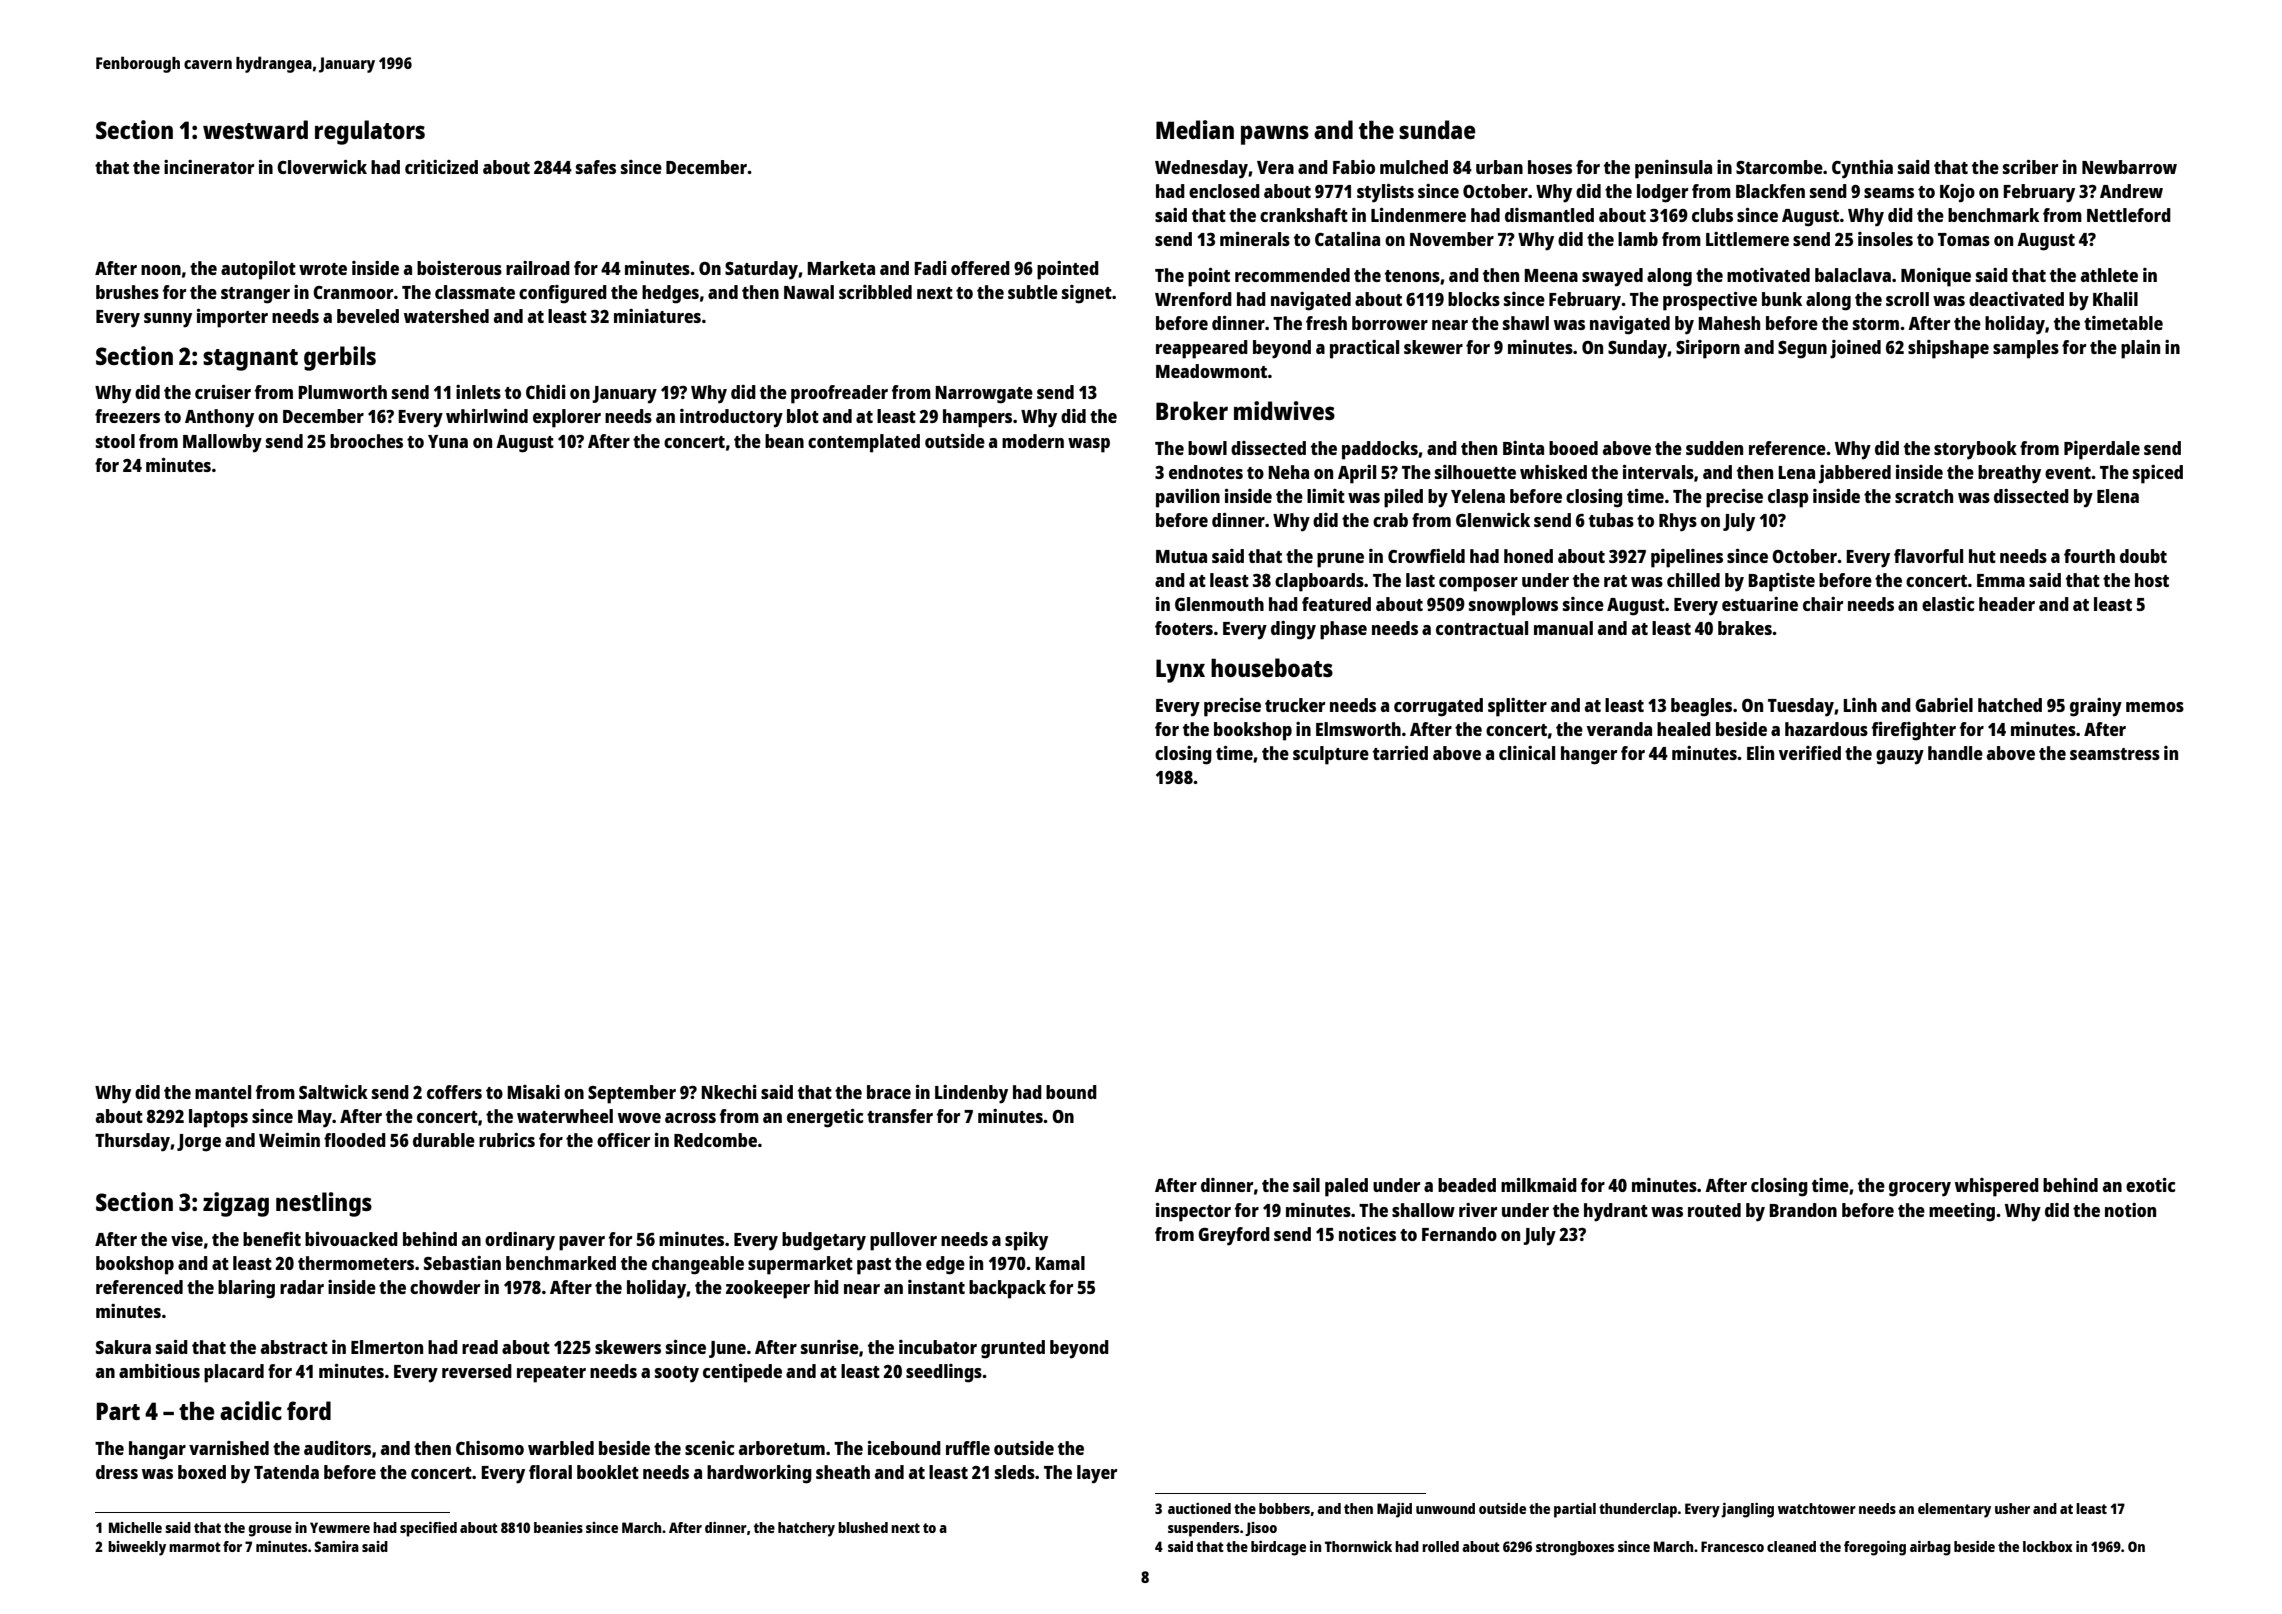  Describe the element at coordinates (428, 1529) in the screenshot. I see `specified` at that location.
